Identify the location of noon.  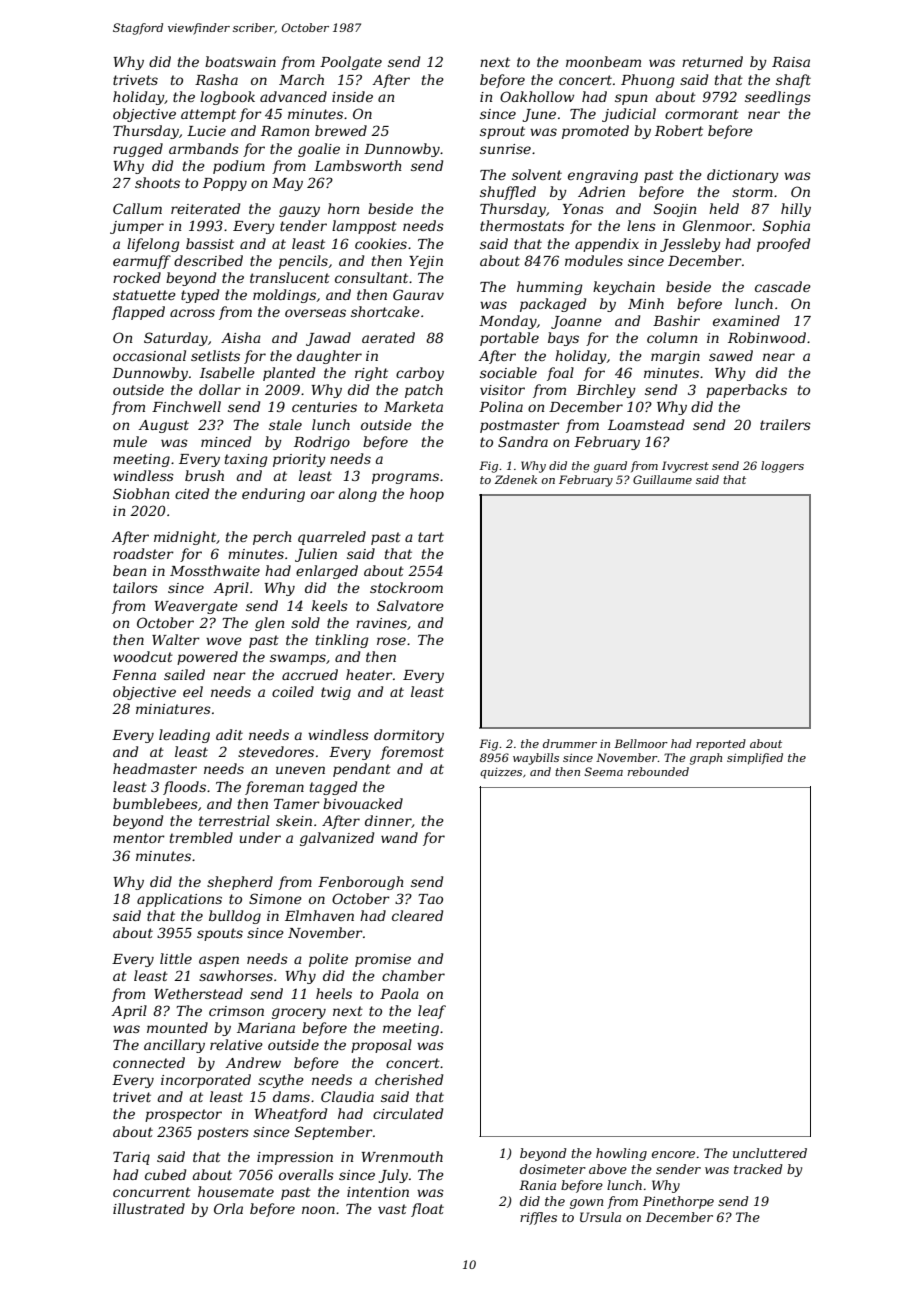
(318, 1210).
